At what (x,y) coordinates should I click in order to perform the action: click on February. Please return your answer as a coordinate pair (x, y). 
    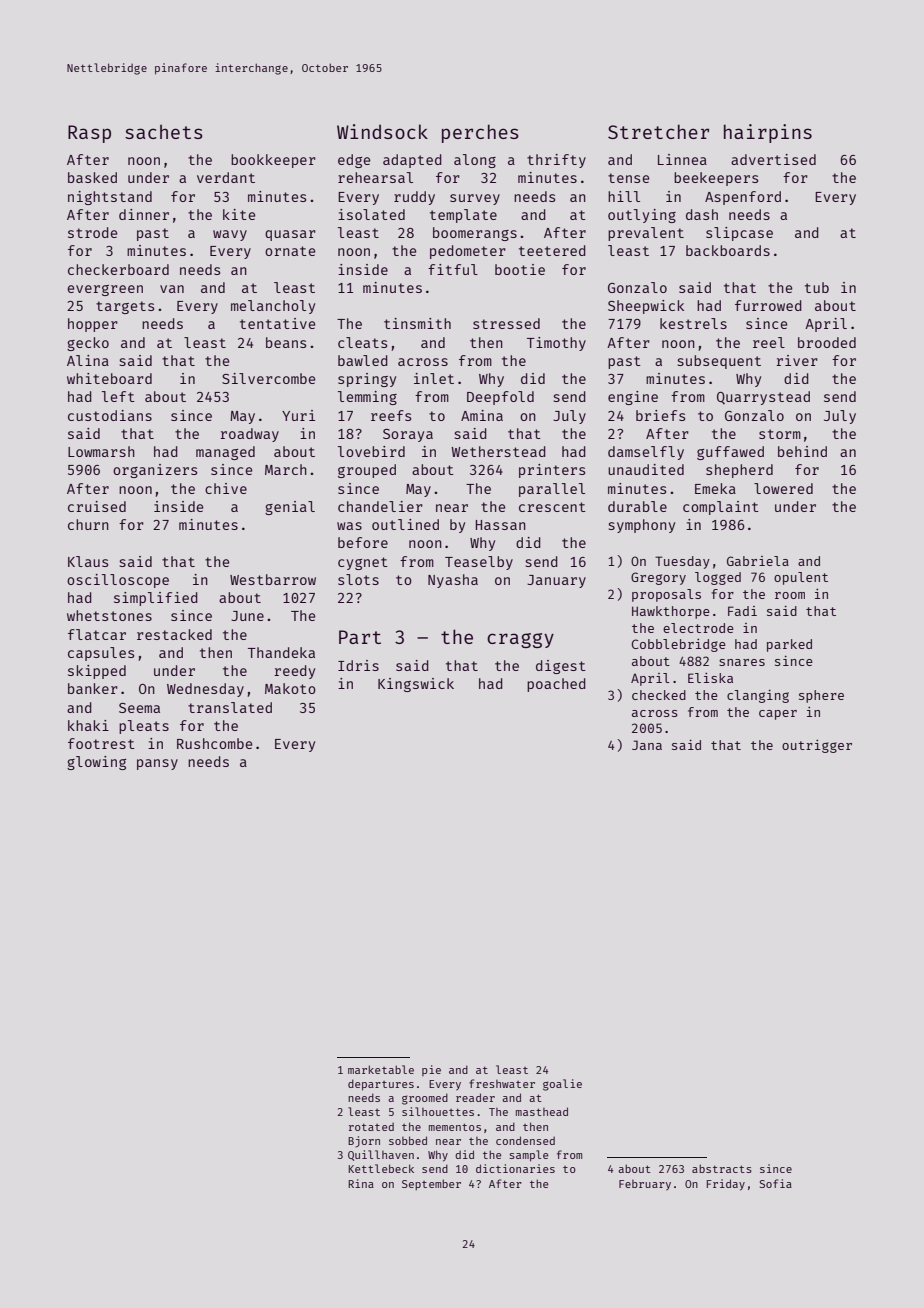
    Looking at the image, I should click on (645, 1185).
